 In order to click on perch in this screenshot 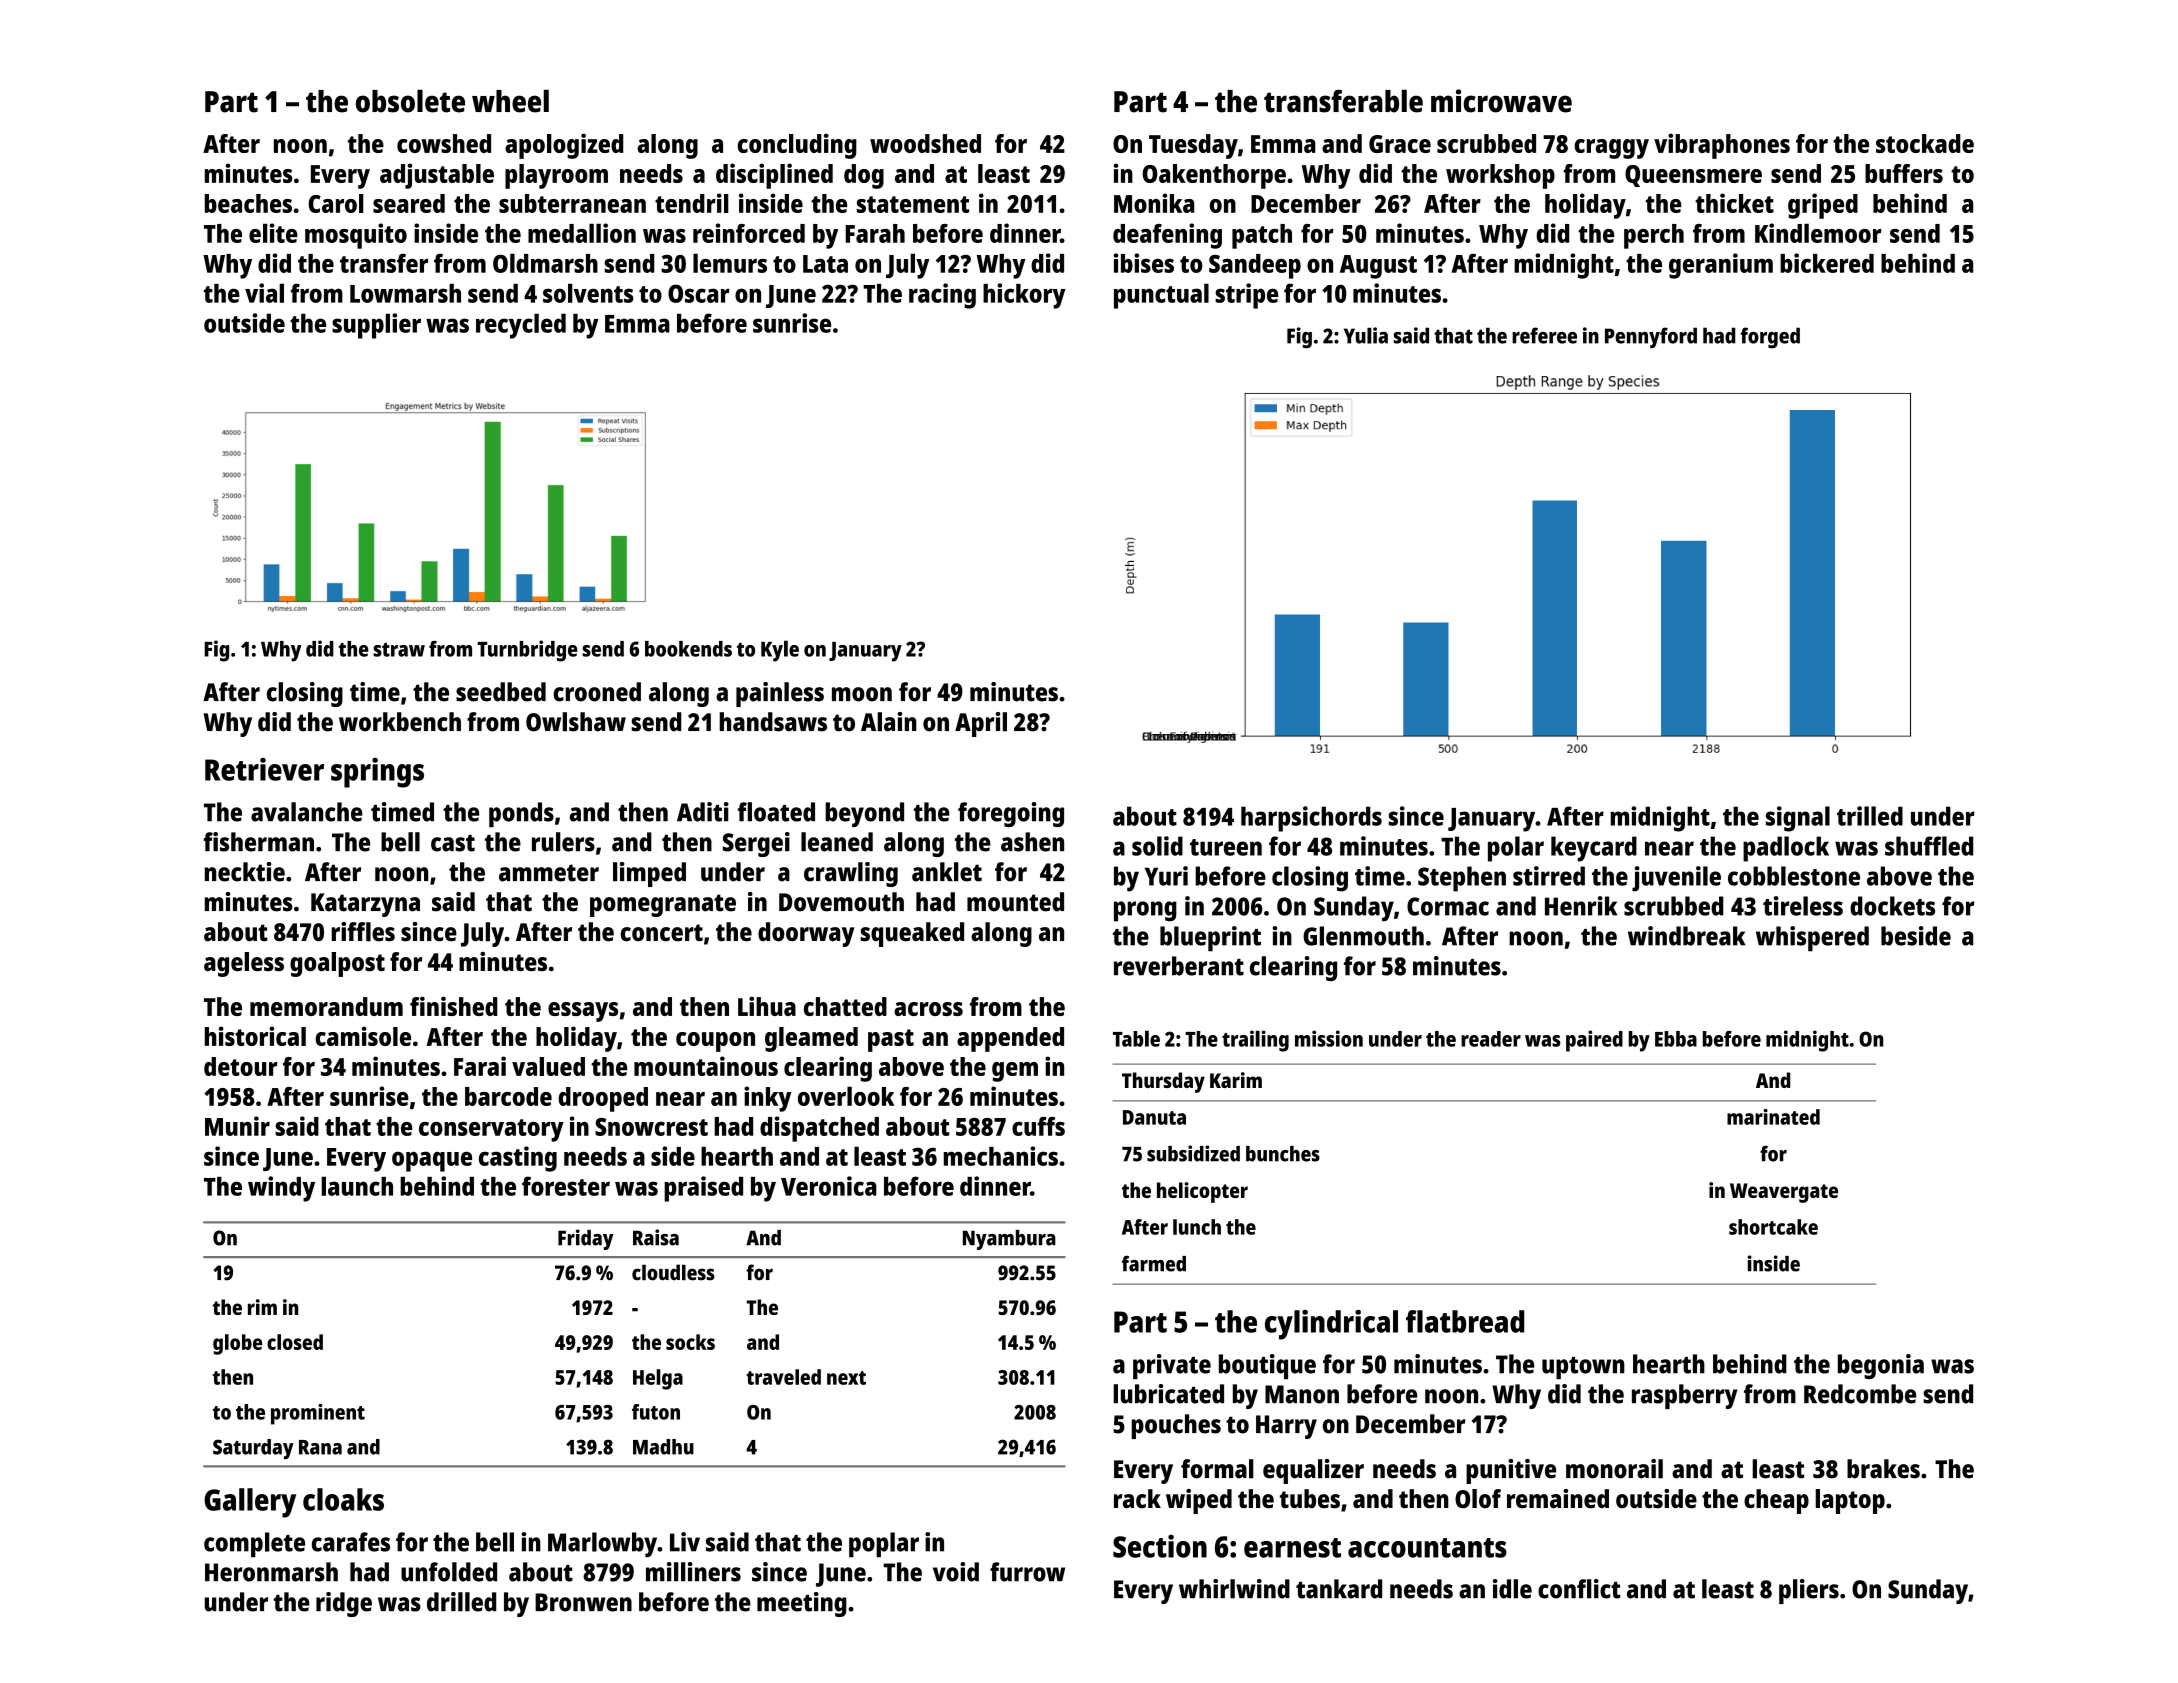, I will do `click(1654, 236)`.
